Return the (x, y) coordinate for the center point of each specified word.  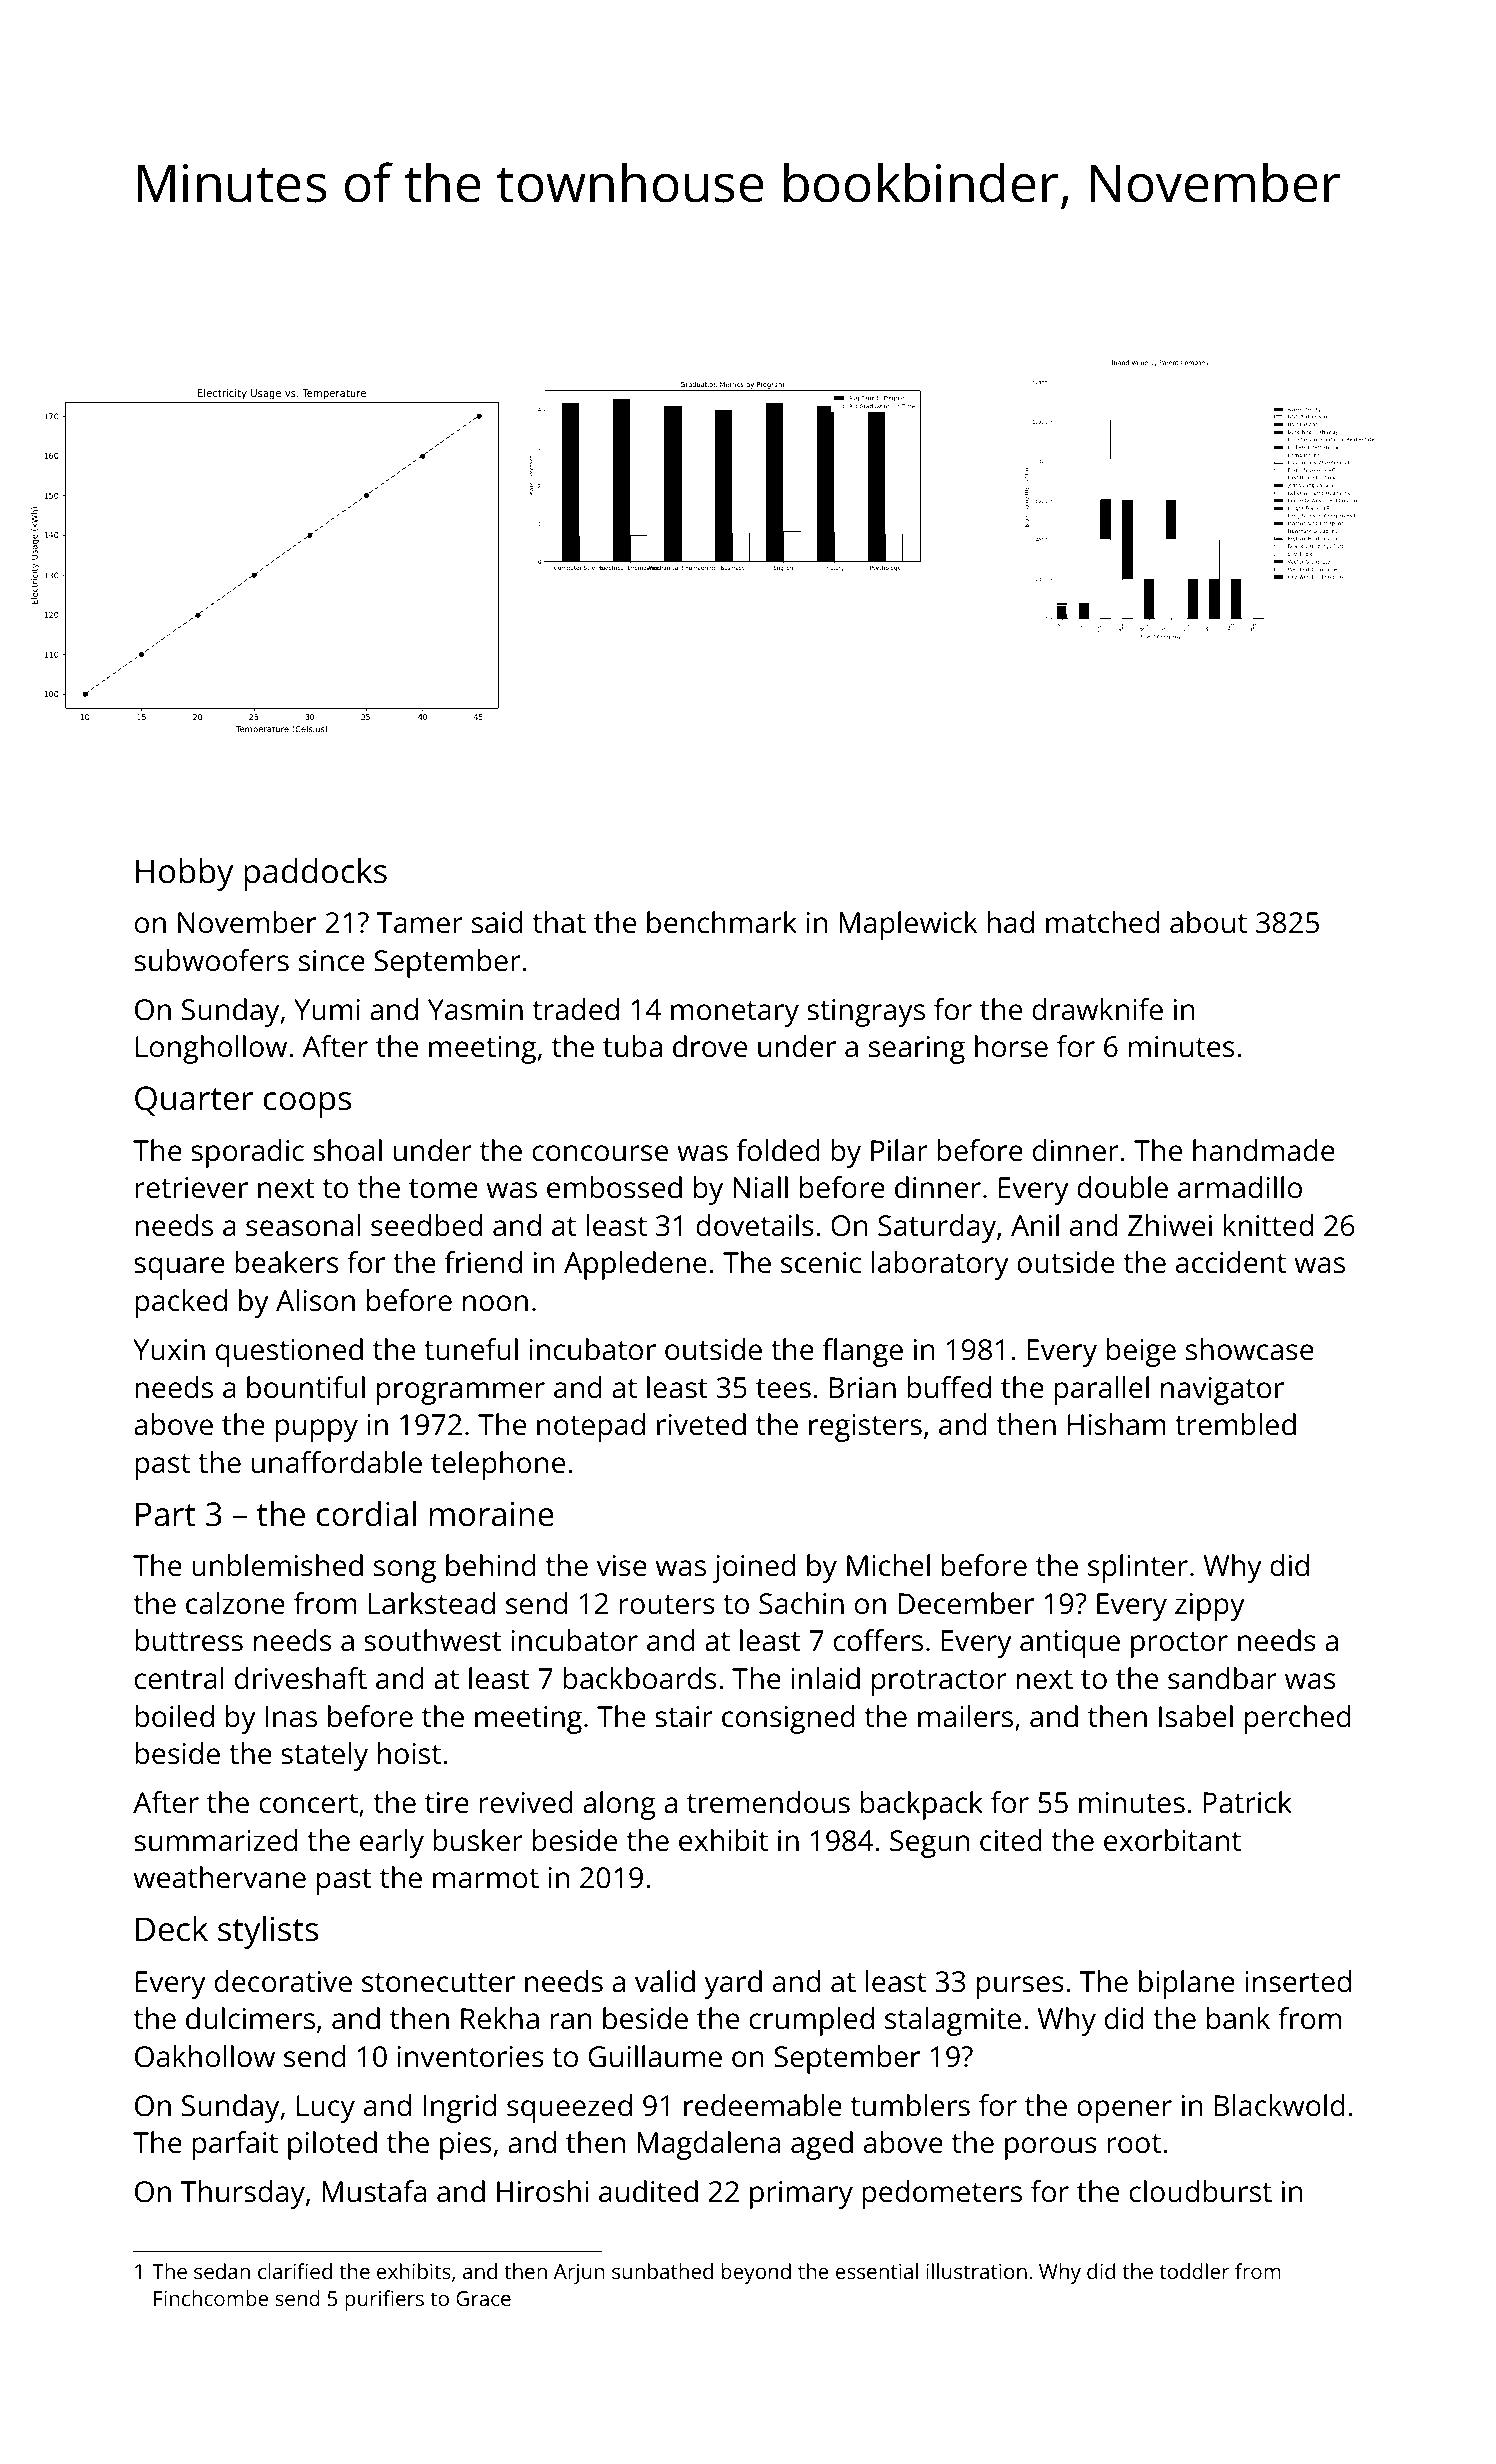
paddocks (315, 874)
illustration (976, 2271)
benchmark (722, 922)
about (1208, 922)
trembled (1235, 1424)
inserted (1298, 1981)
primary (801, 2195)
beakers (286, 1262)
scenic (821, 1263)
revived (526, 1802)
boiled (174, 1716)
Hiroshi (543, 2191)
